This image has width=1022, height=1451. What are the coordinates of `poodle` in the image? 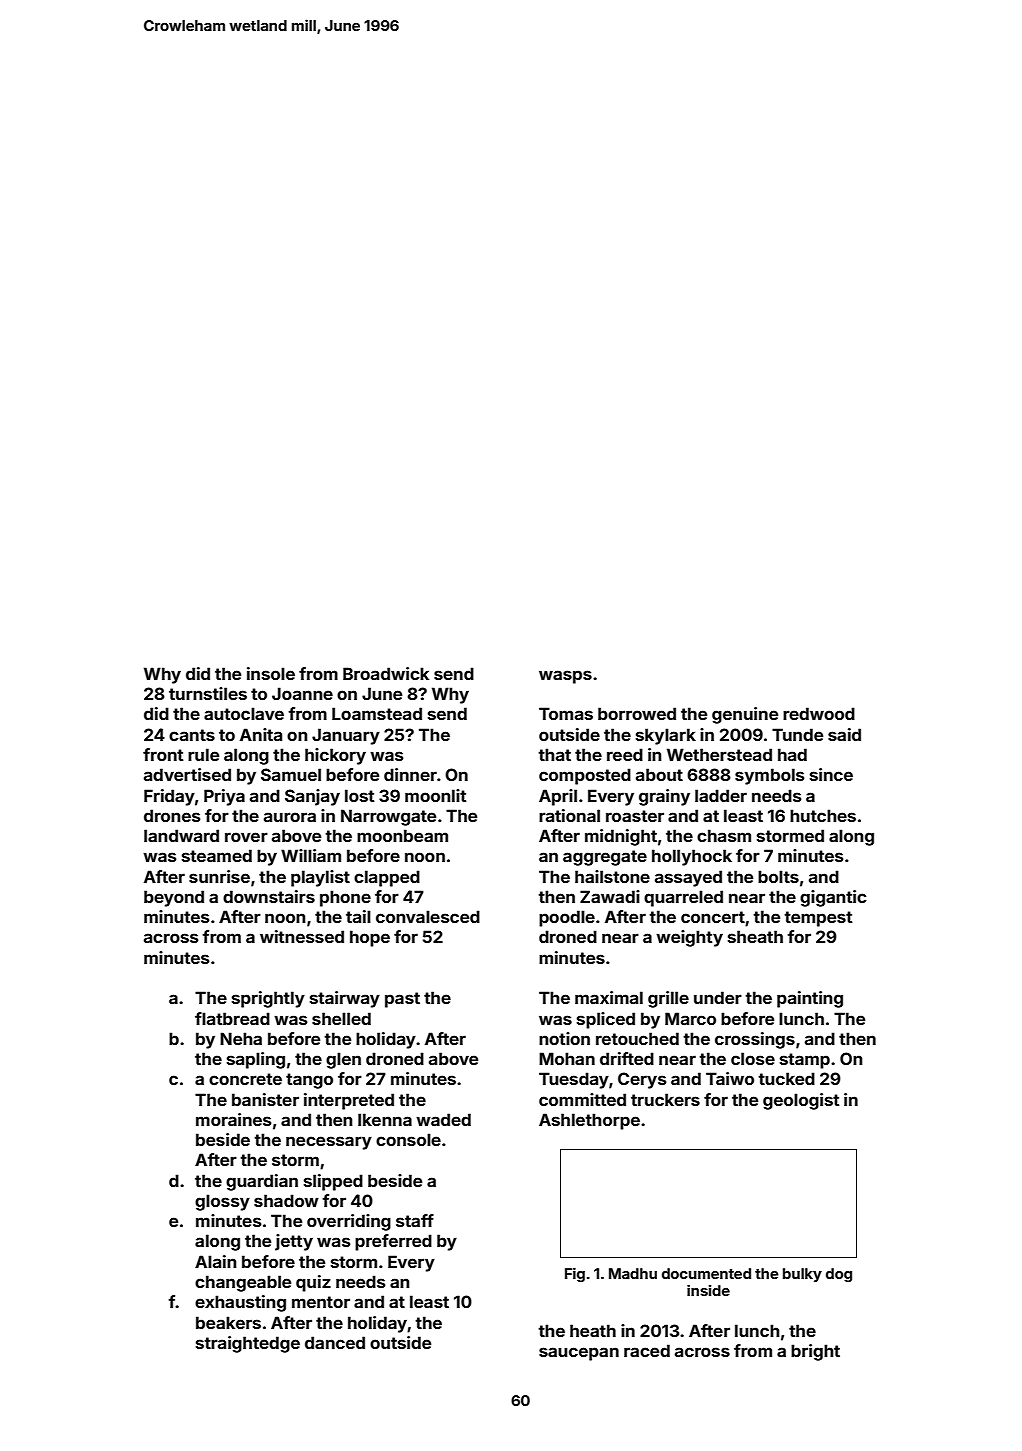 It's located at (567, 918).
